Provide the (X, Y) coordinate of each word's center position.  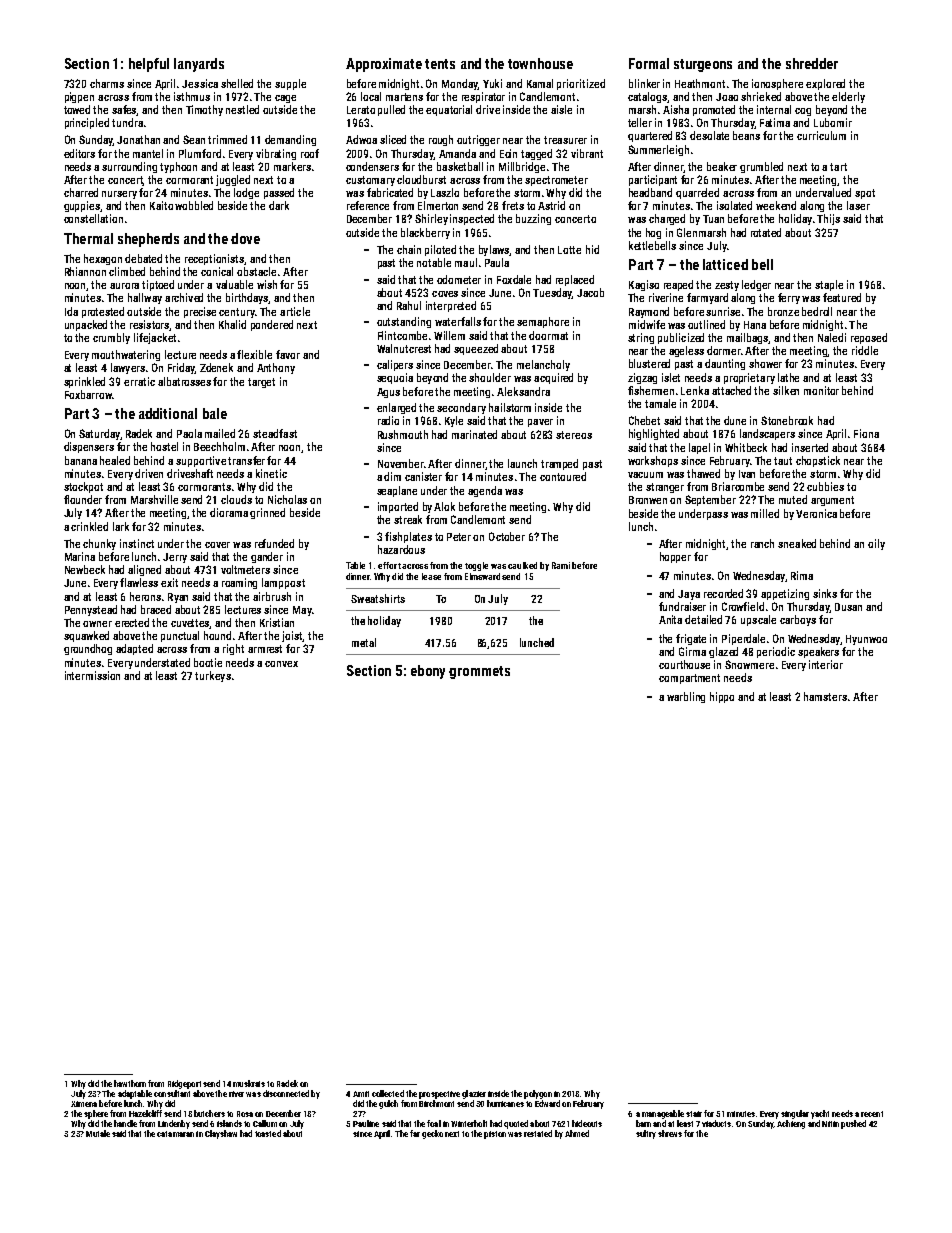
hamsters (825, 696)
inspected (472, 219)
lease (431, 576)
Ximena (84, 1104)
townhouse (540, 63)
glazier (474, 1094)
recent (872, 1114)
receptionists (215, 259)
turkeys (213, 676)
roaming (239, 583)
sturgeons (703, 65)
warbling (686, 697)
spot (865, 194)
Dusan (848, 607)
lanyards (199, 65)
